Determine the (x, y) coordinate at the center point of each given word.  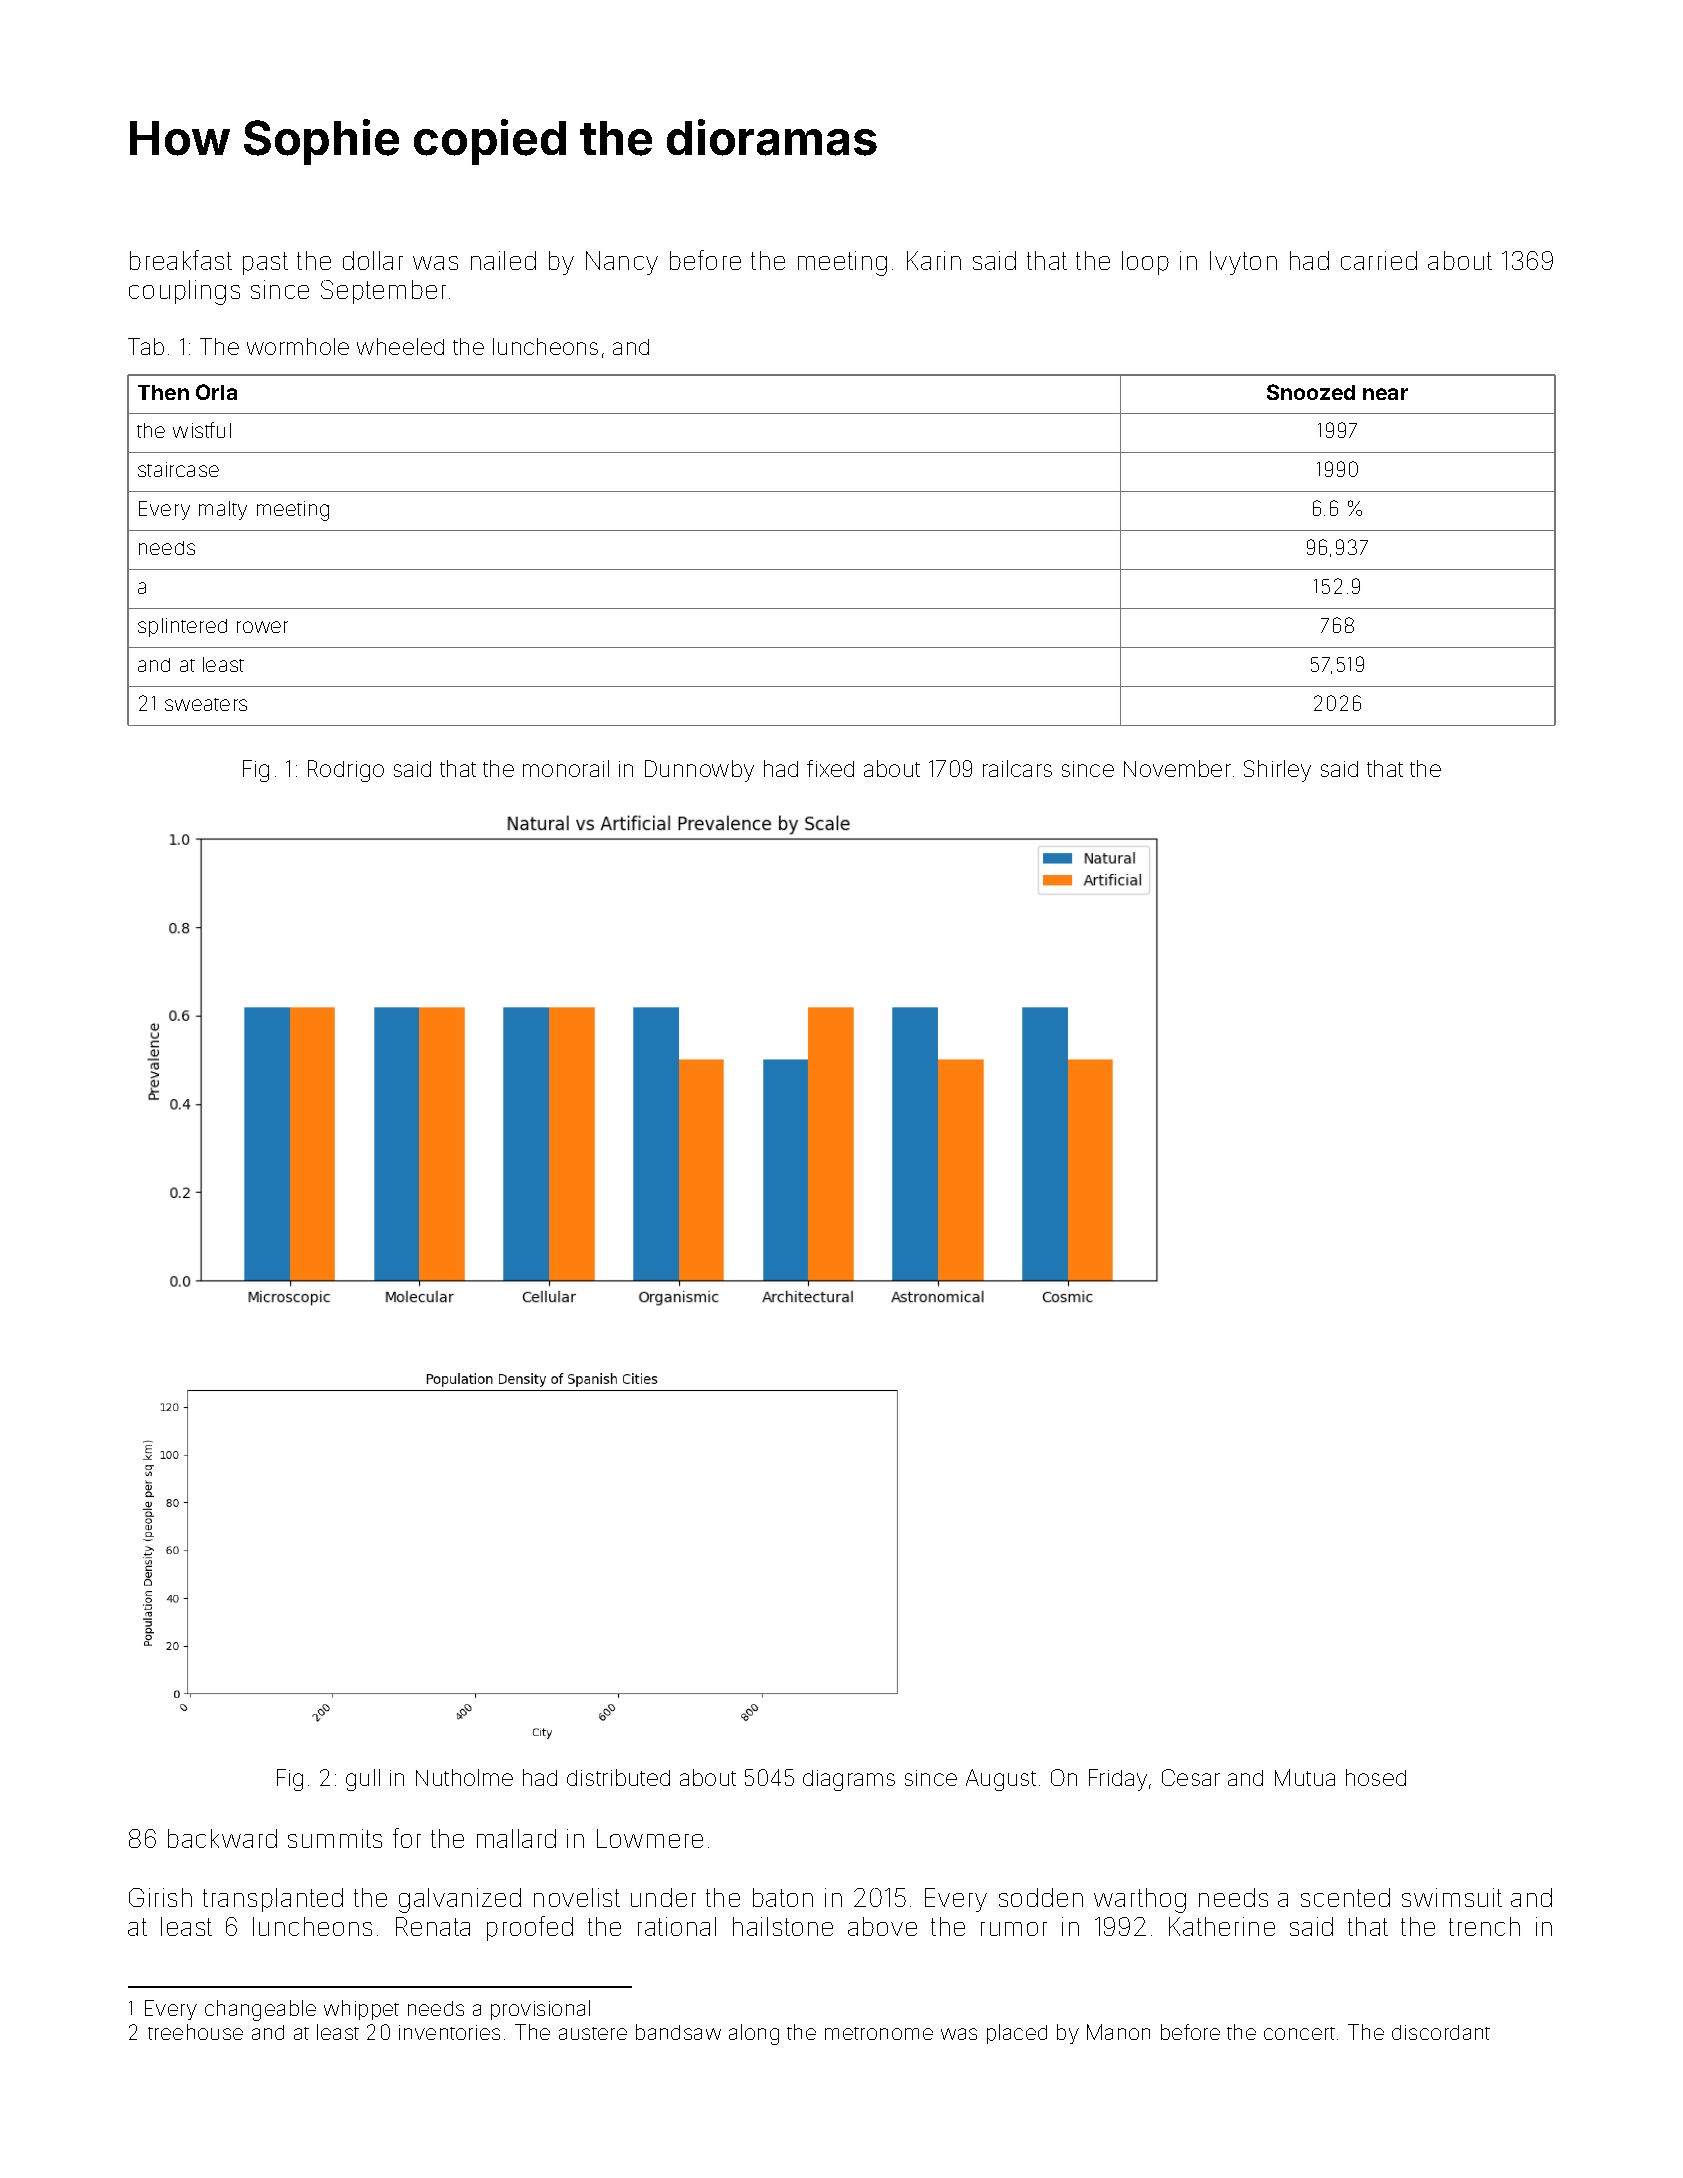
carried (1379, 260)
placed (1017, 2034)
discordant (1441, 2032)
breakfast (181, 260)
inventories (449, 2032)
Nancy (622, 263)
